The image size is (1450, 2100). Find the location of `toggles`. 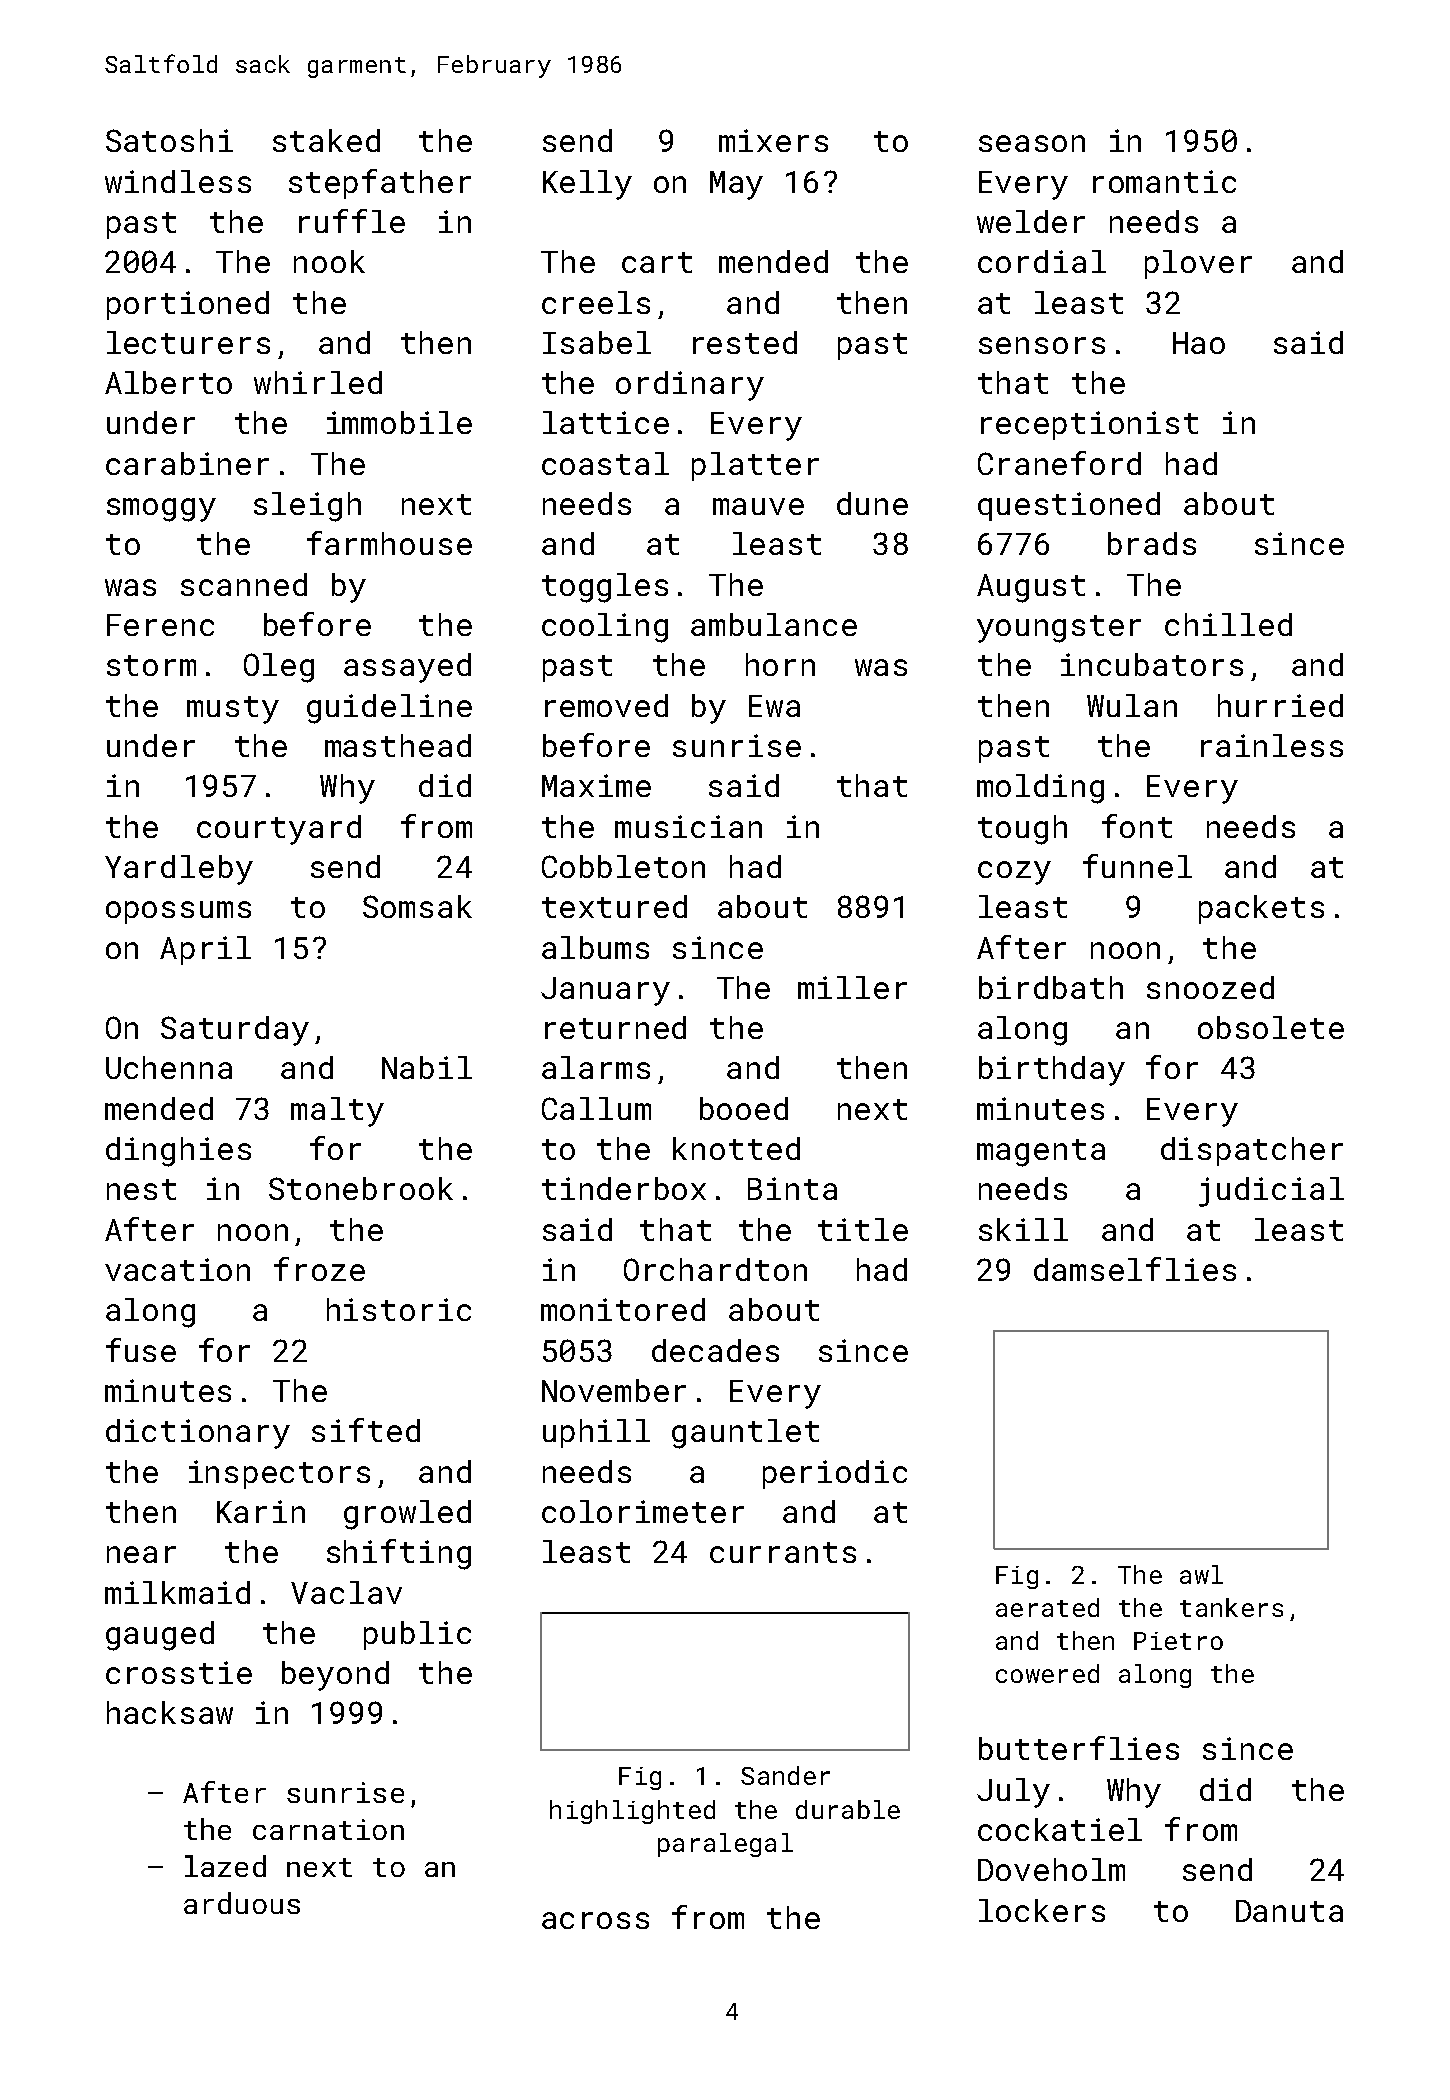

toggles is located at coordinates (605, 588).
